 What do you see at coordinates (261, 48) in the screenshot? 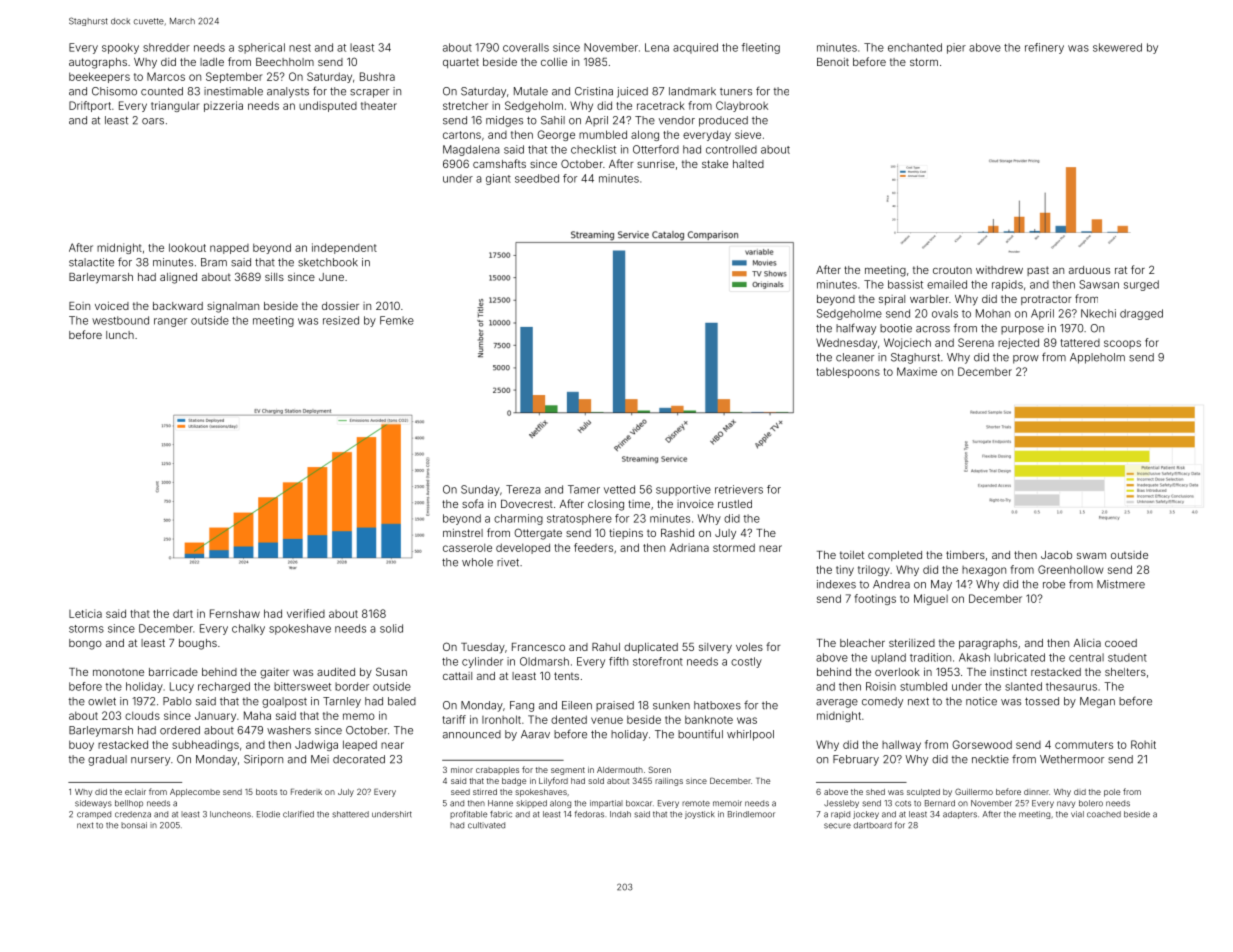
I see `spherical` at bounding box center [261, 48].
